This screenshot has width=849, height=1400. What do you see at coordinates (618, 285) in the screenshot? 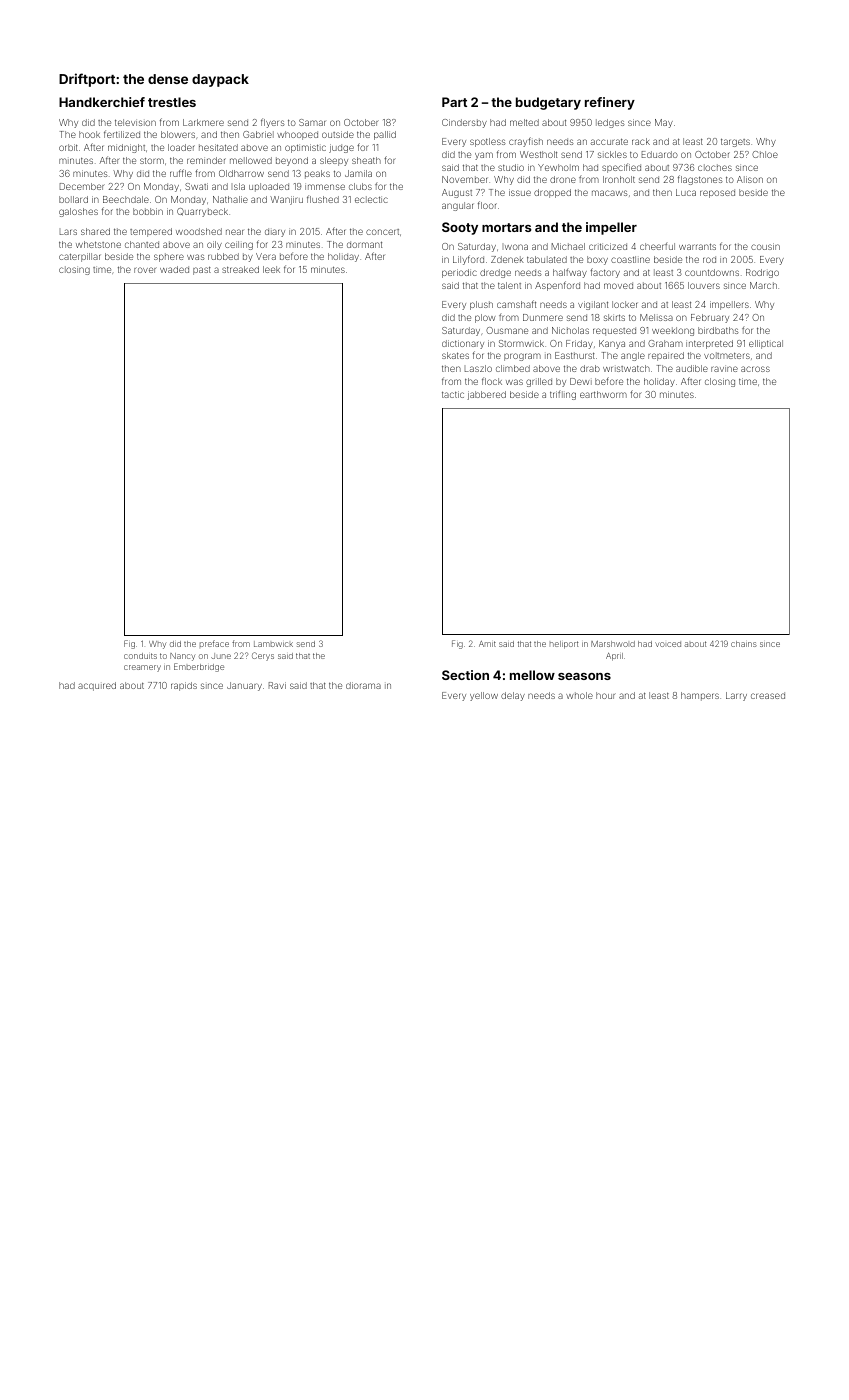
I see `moved` at bounding box center [618, 285].
